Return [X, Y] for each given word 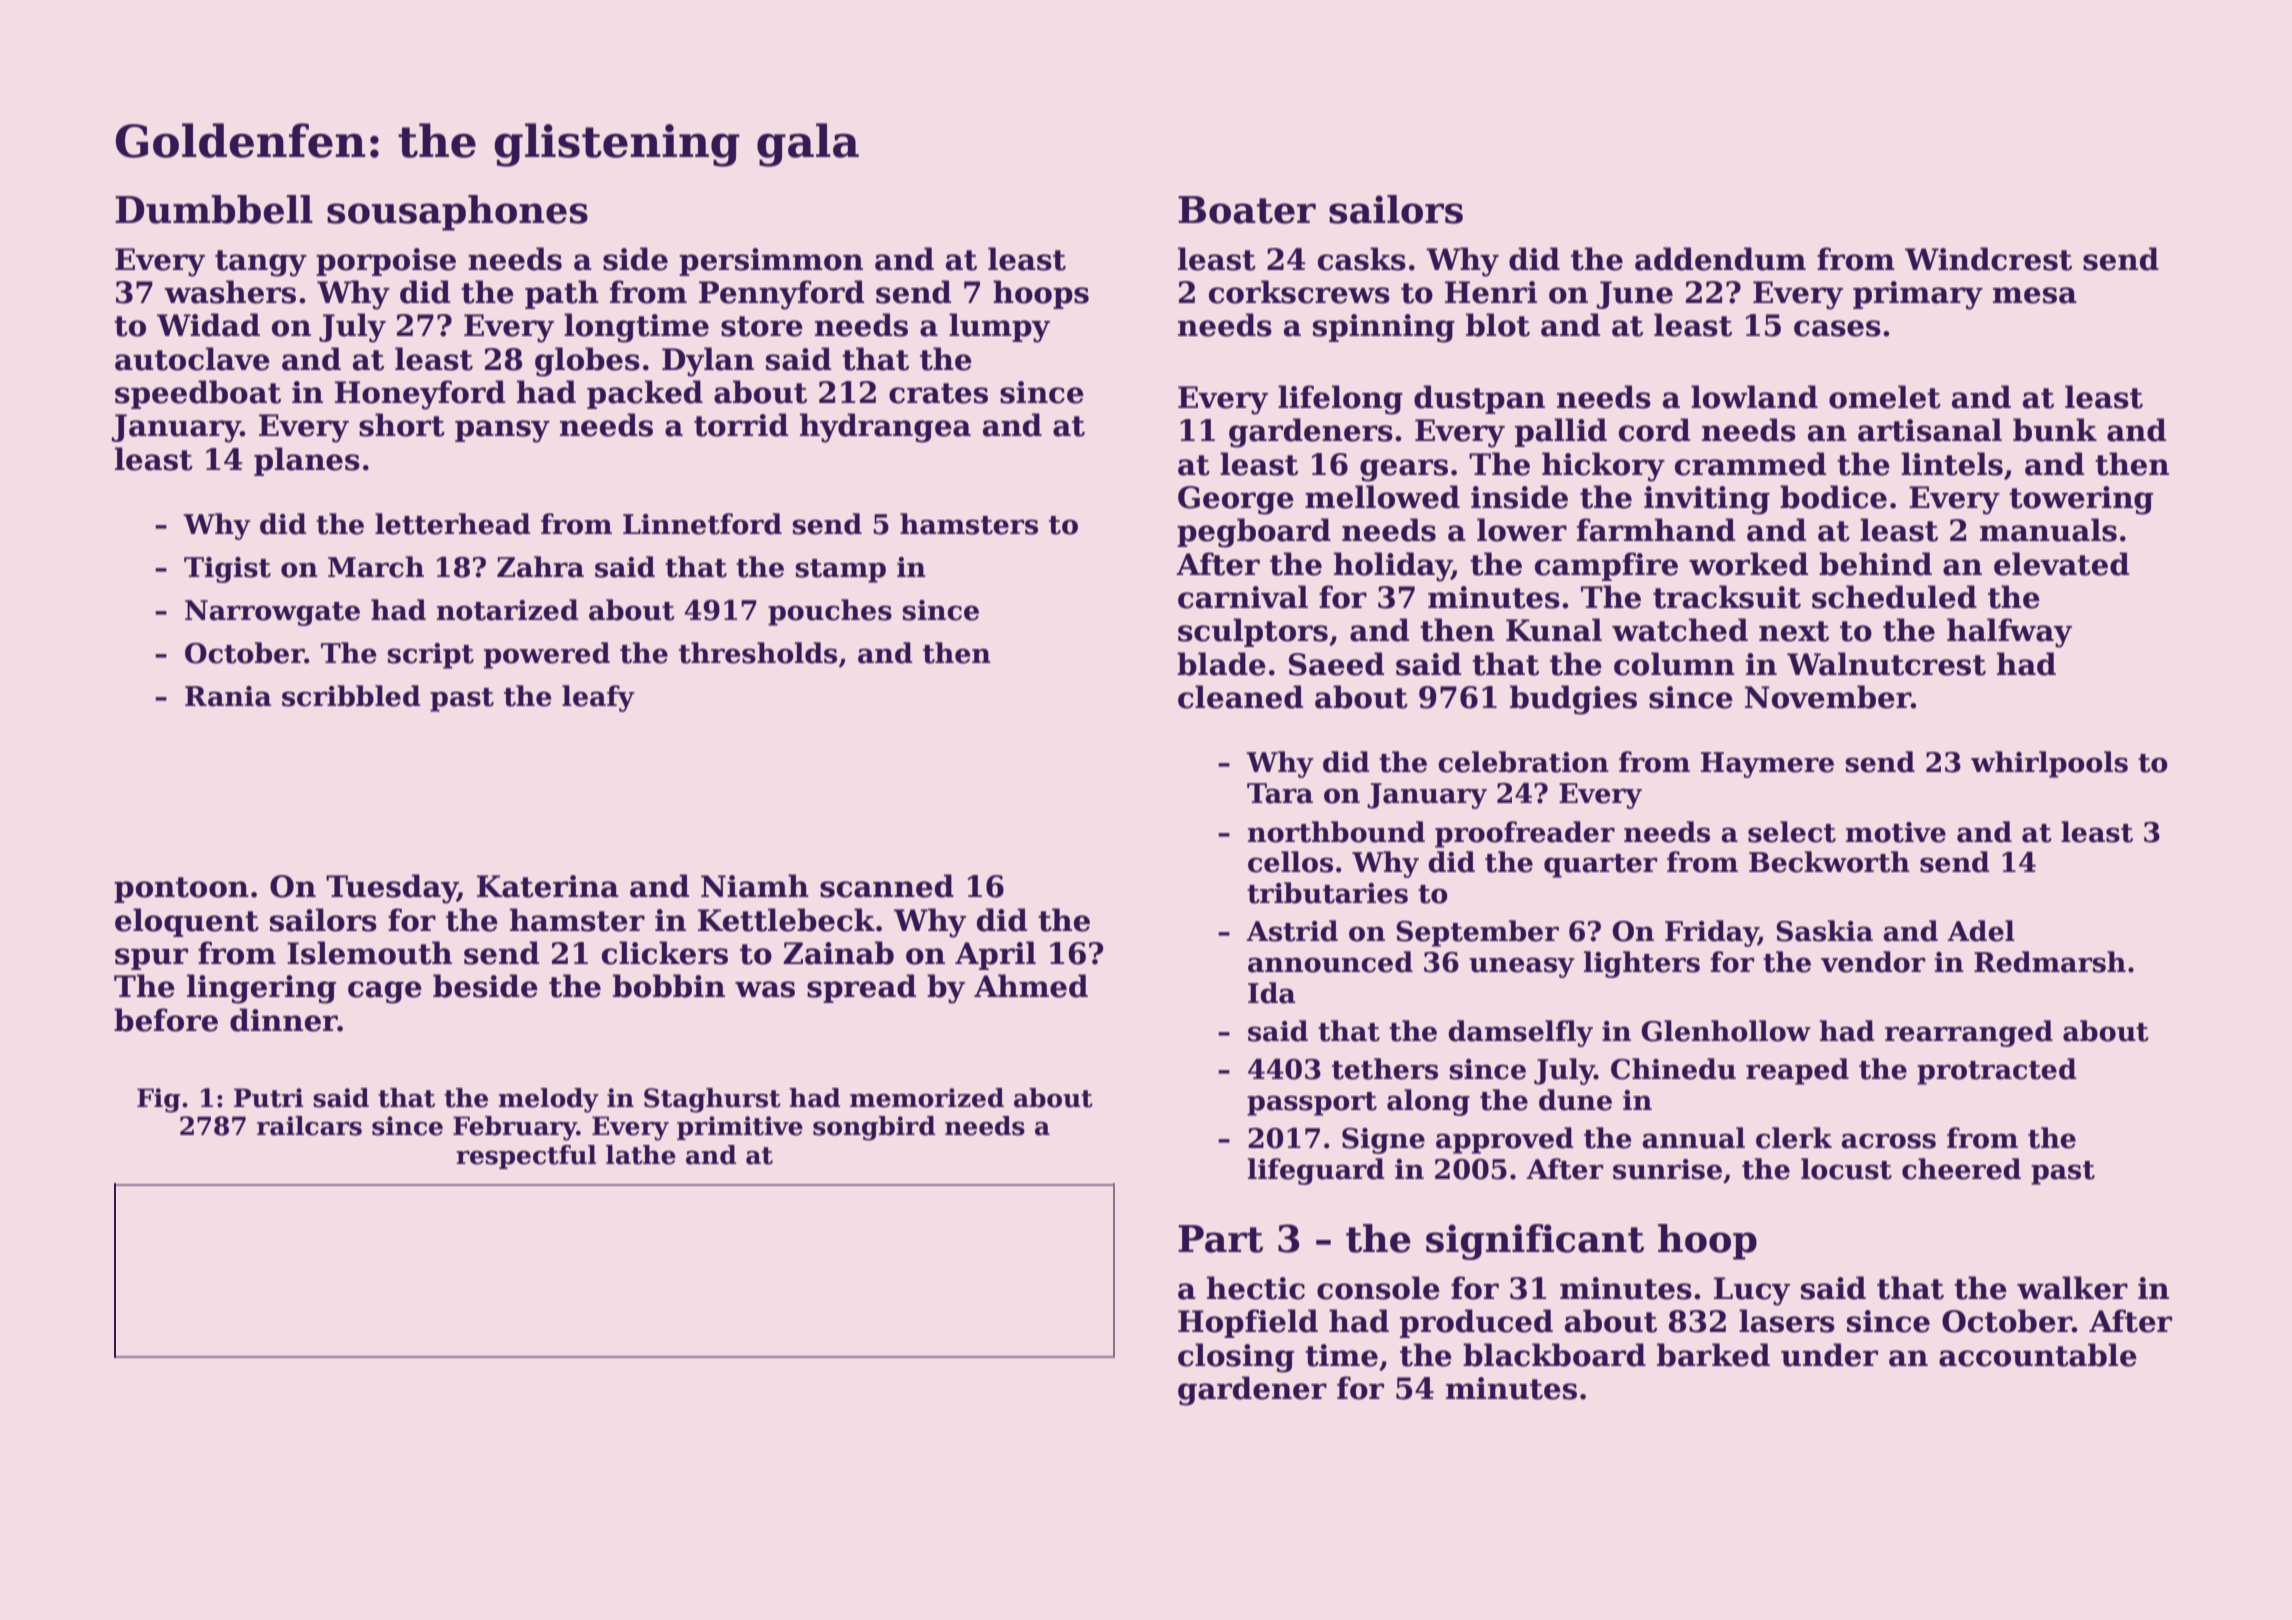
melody [548, 1100]
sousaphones [457, 213]
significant [1535, 1242]
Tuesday [392, 889]
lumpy [999, 328]
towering [2081, 500]
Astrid [1292, 931]
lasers [1787, 1321]
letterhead [453, 524]
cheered [1961, 1169]
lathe [641, 1155]
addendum [1720, 259]
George [1236, 500]
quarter [1600, 866]
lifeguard [1316, 1171]
